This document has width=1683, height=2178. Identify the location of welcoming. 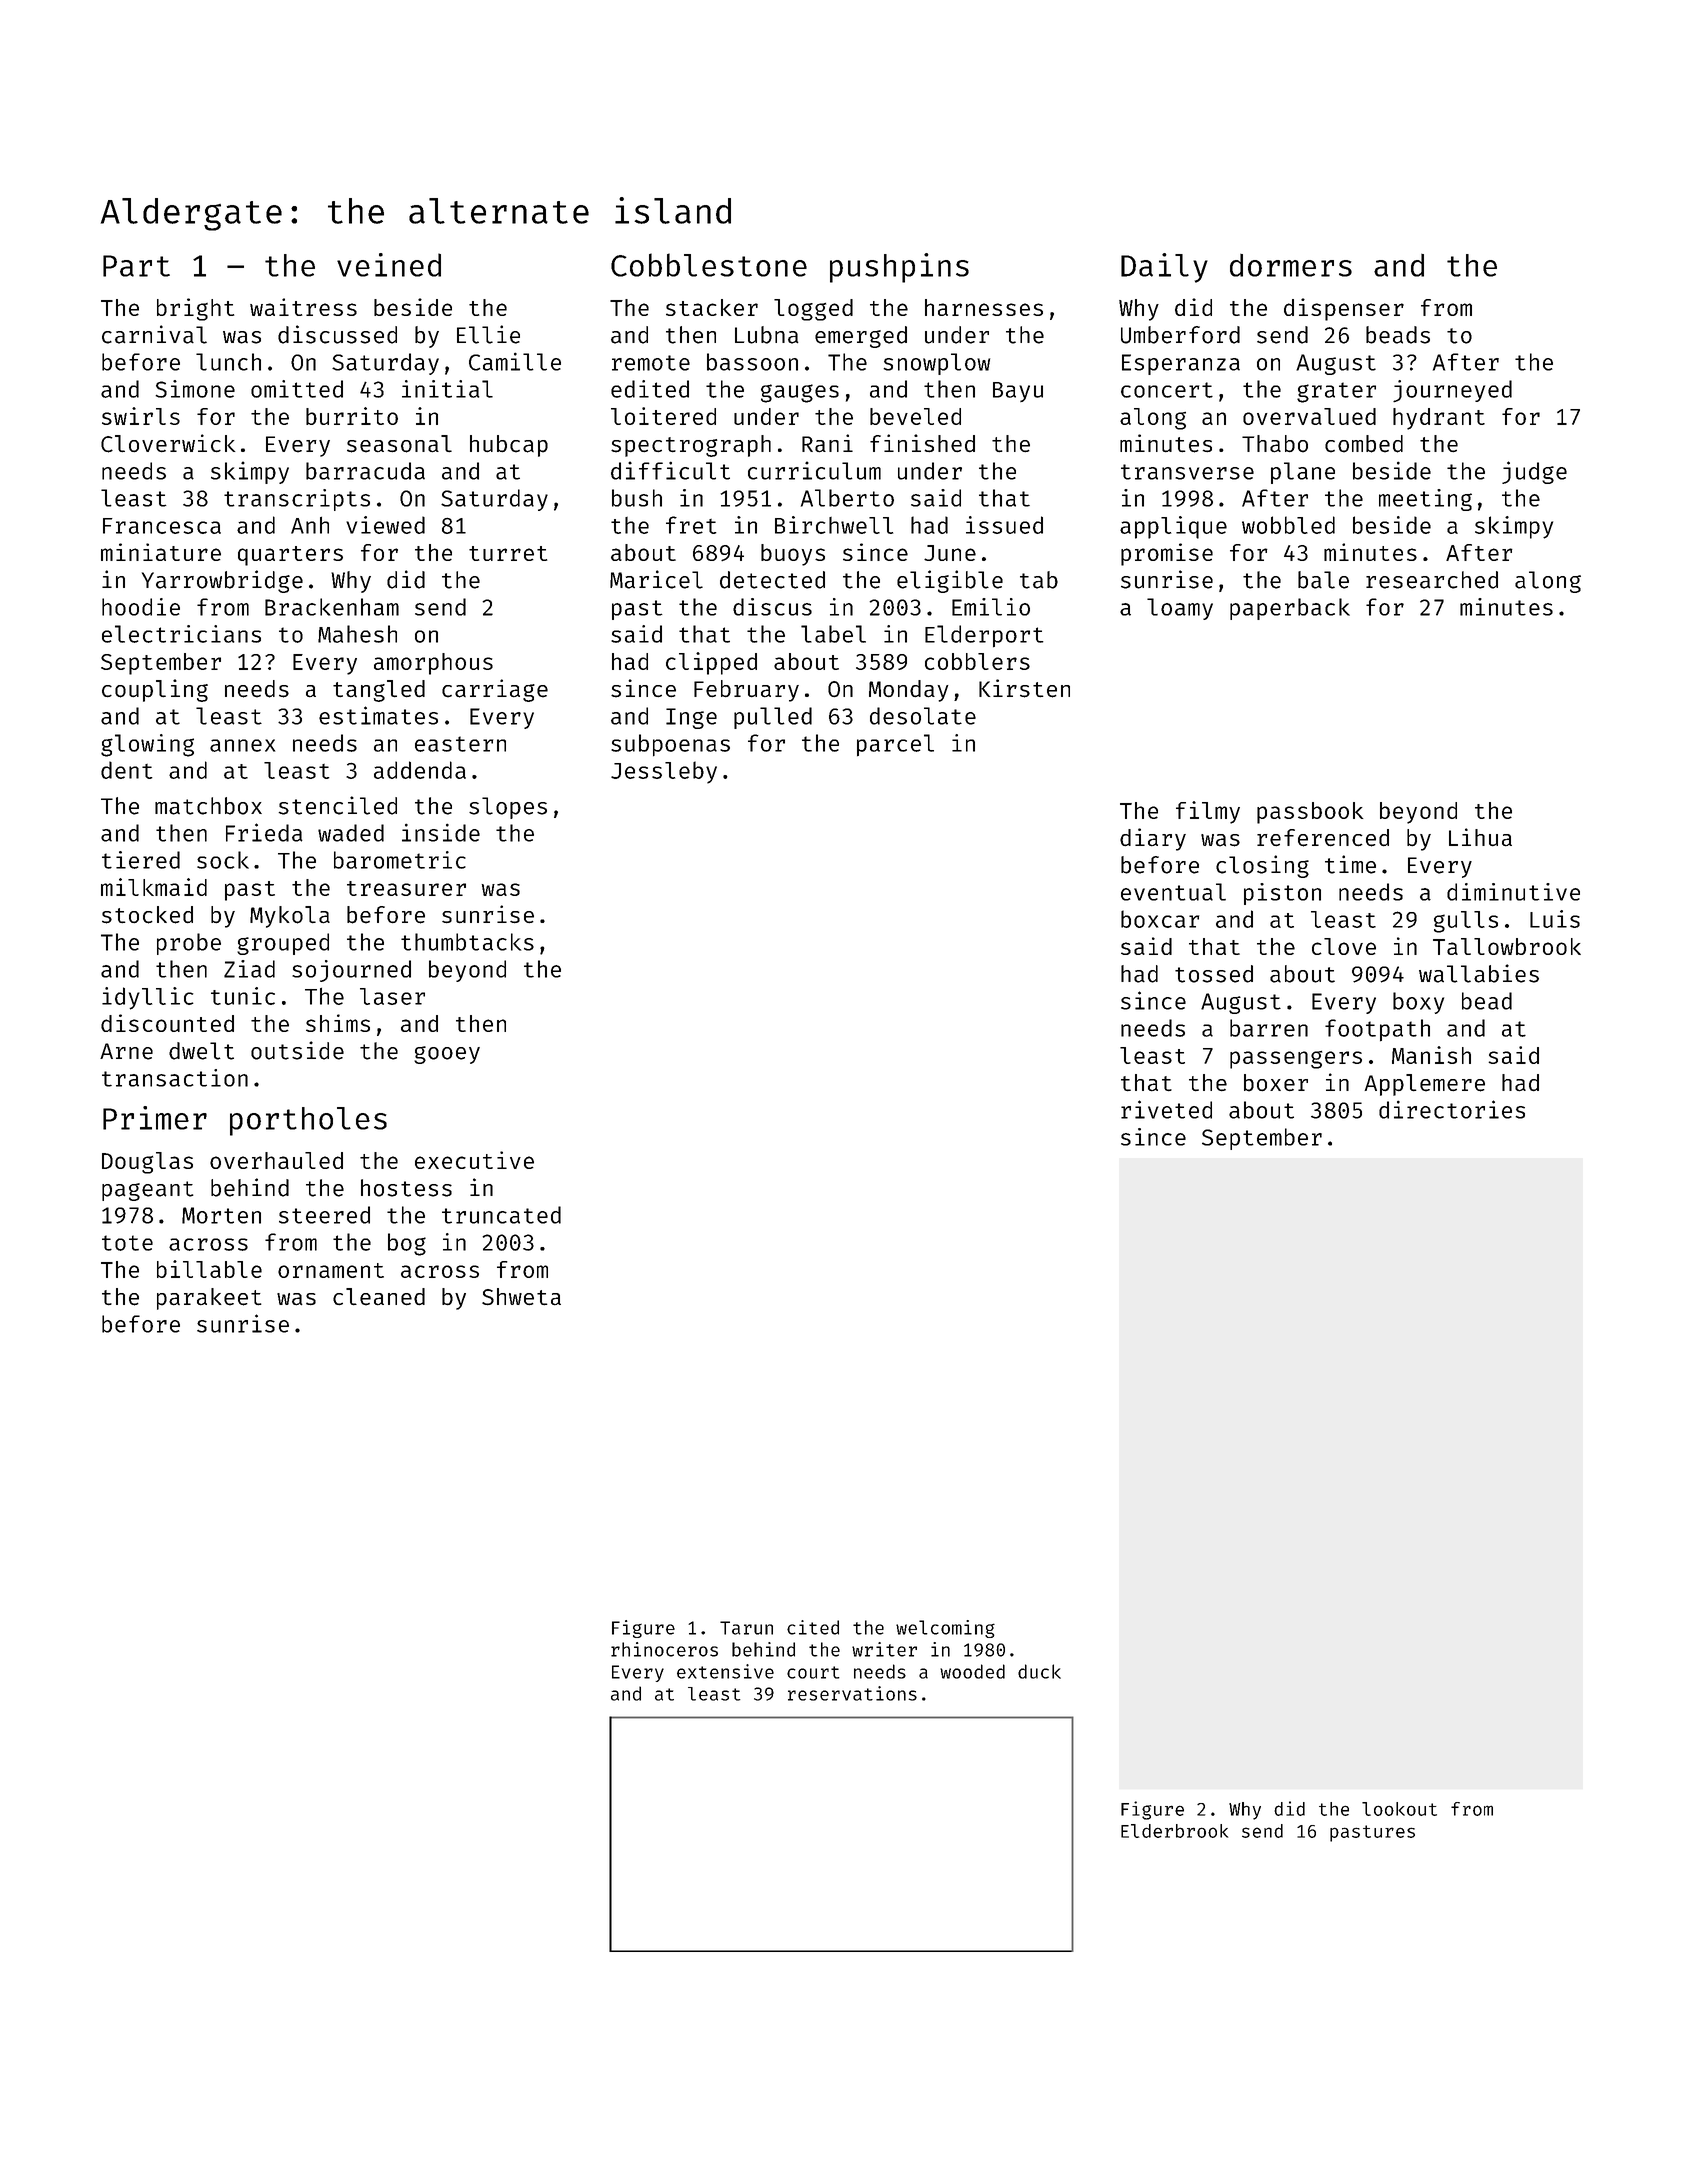
(945, 1629).
